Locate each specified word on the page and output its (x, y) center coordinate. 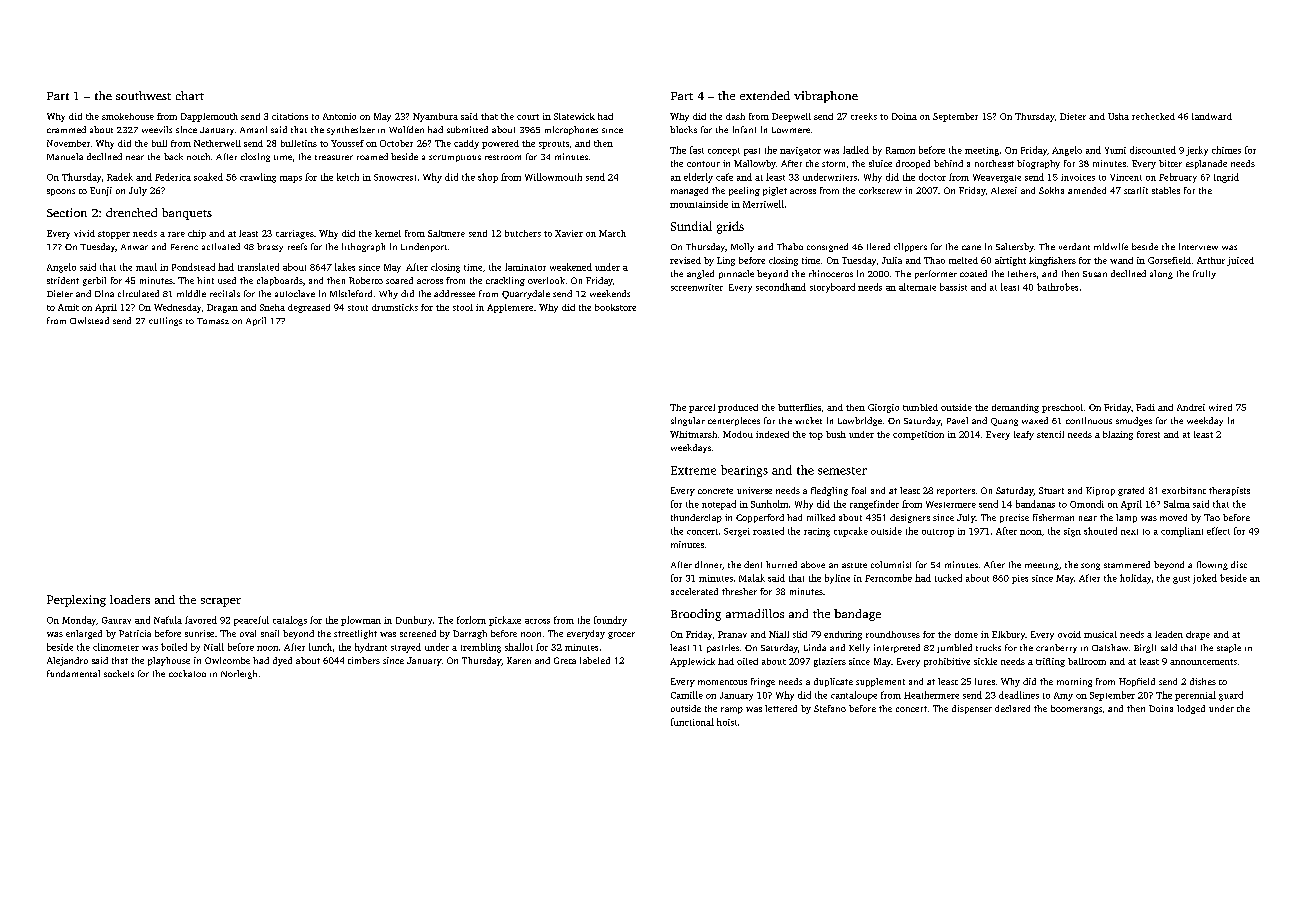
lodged (1191, 709)
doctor (932, 177)
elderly (698, 178)
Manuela (65, 156)
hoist (727, 722)
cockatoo (187, 673)
